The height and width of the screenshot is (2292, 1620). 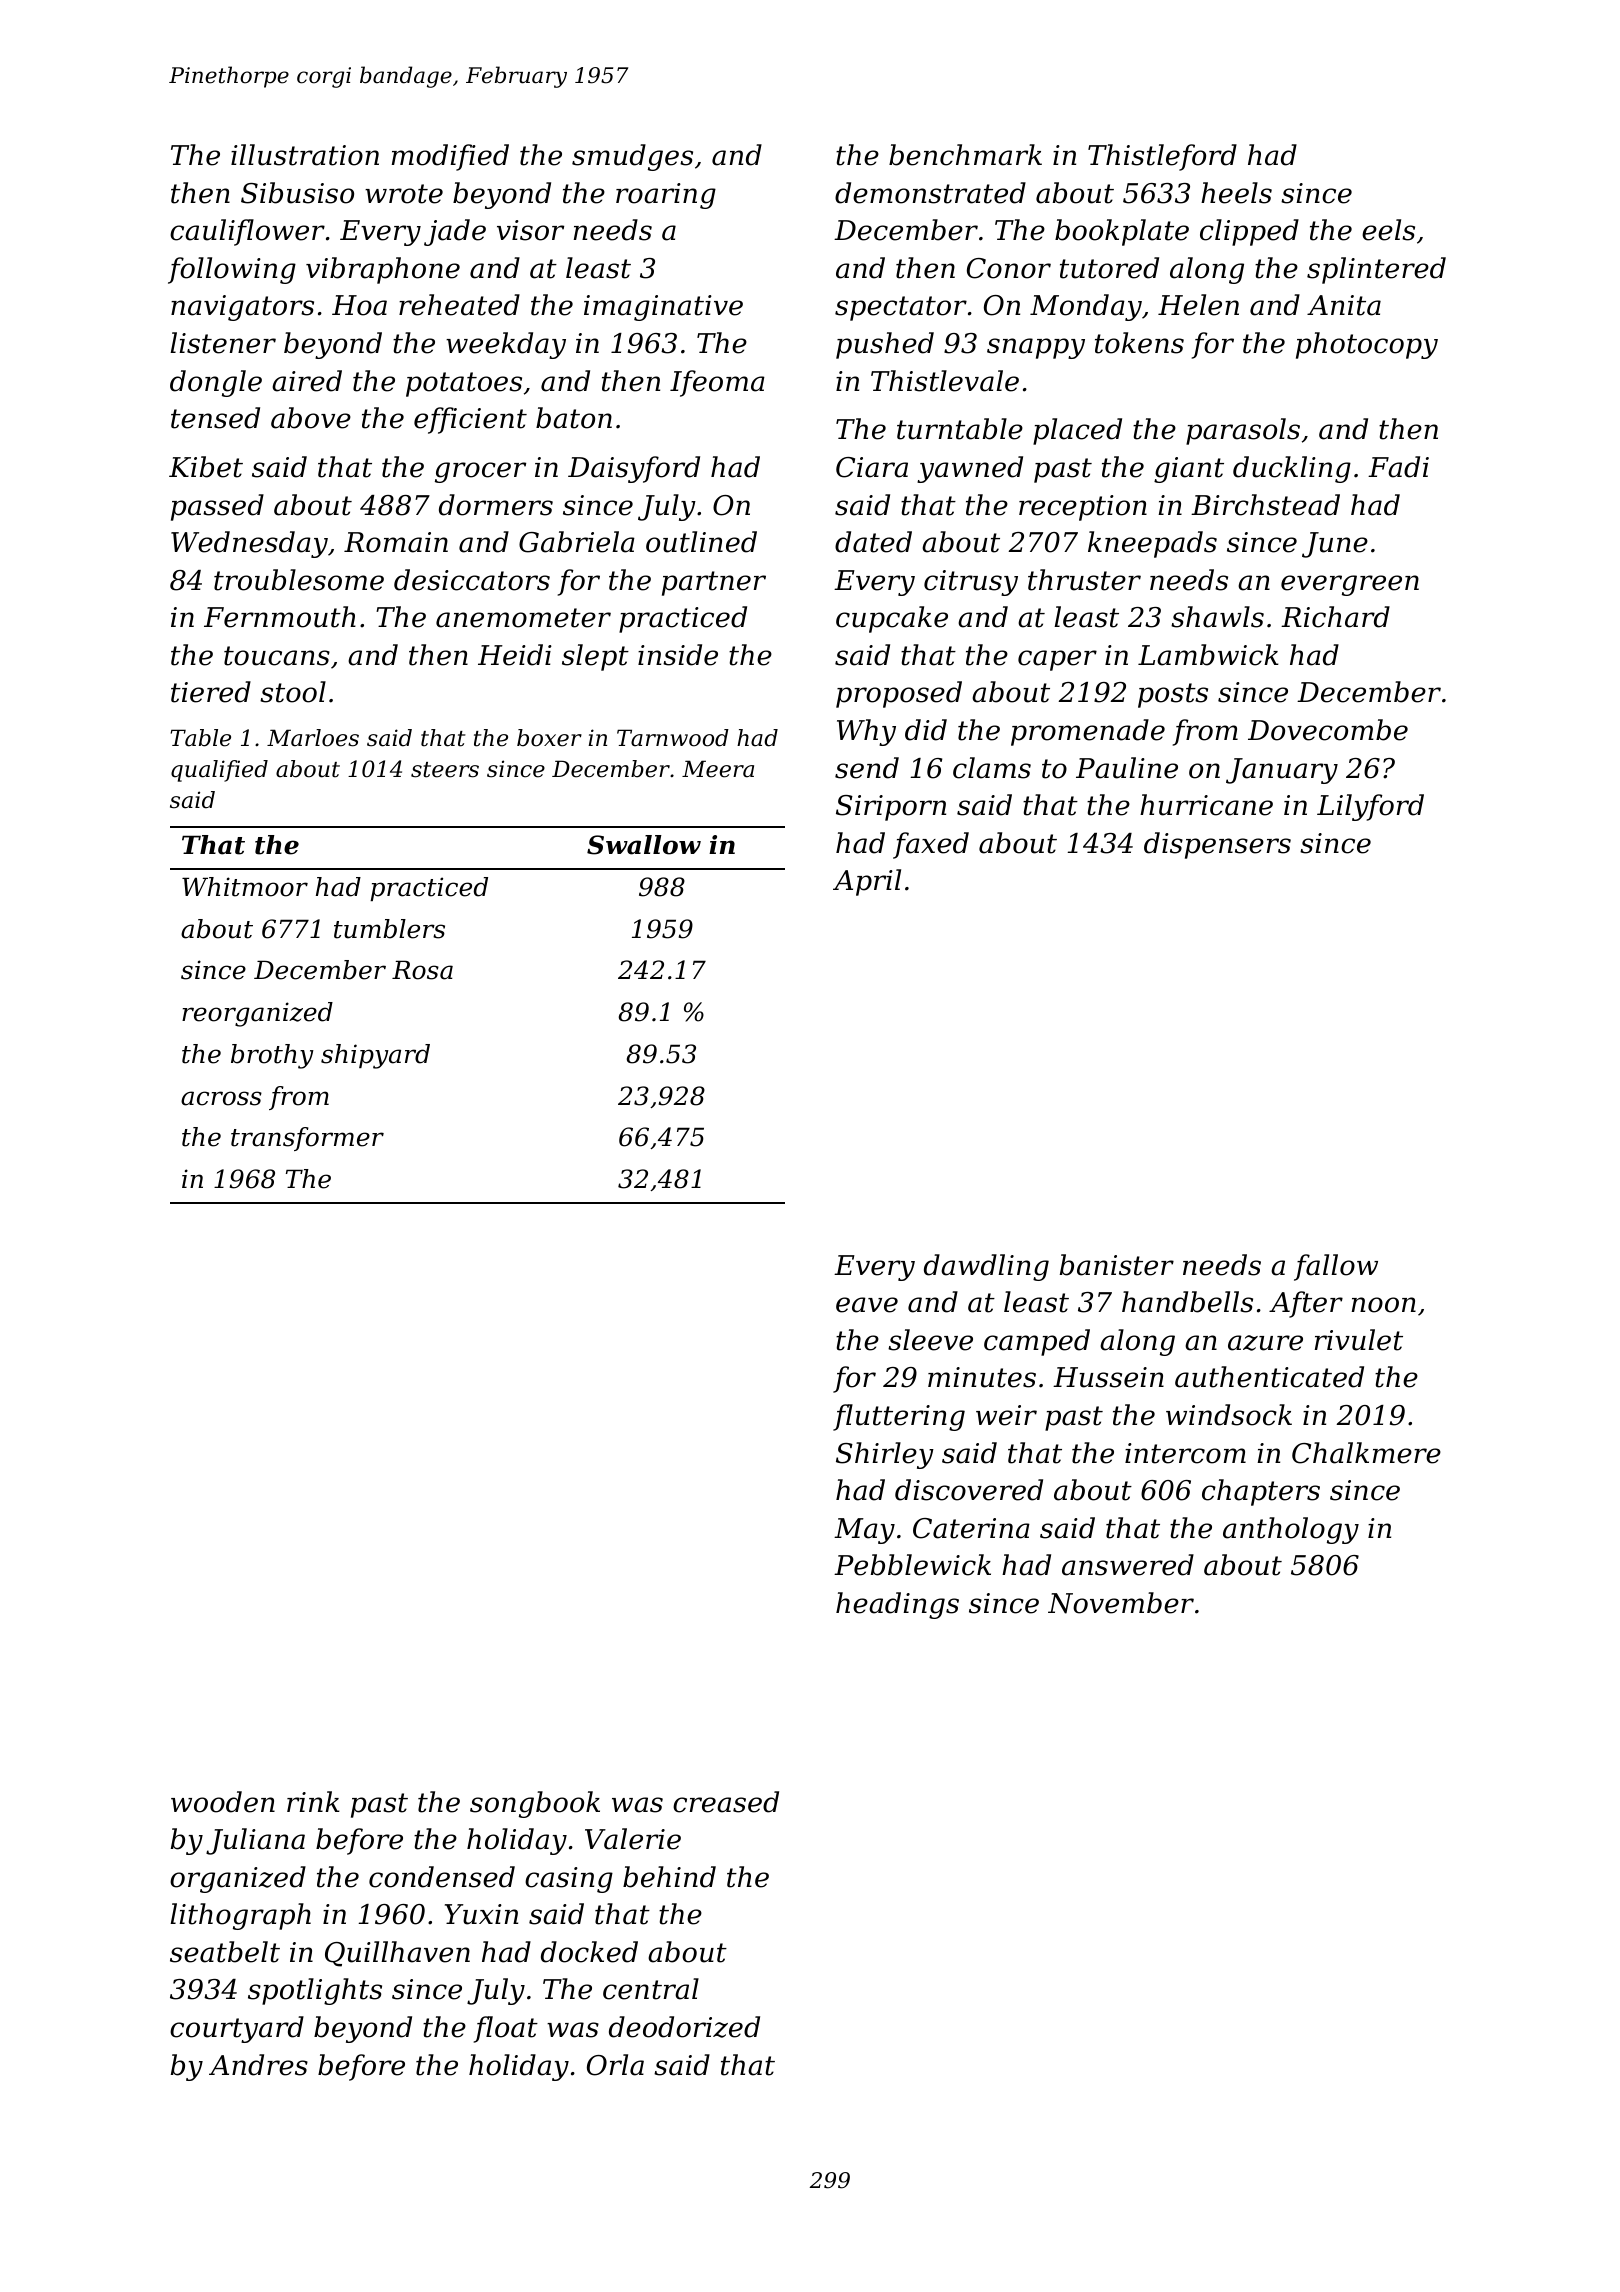 I want to click on April, so click(x=867, y=882).
